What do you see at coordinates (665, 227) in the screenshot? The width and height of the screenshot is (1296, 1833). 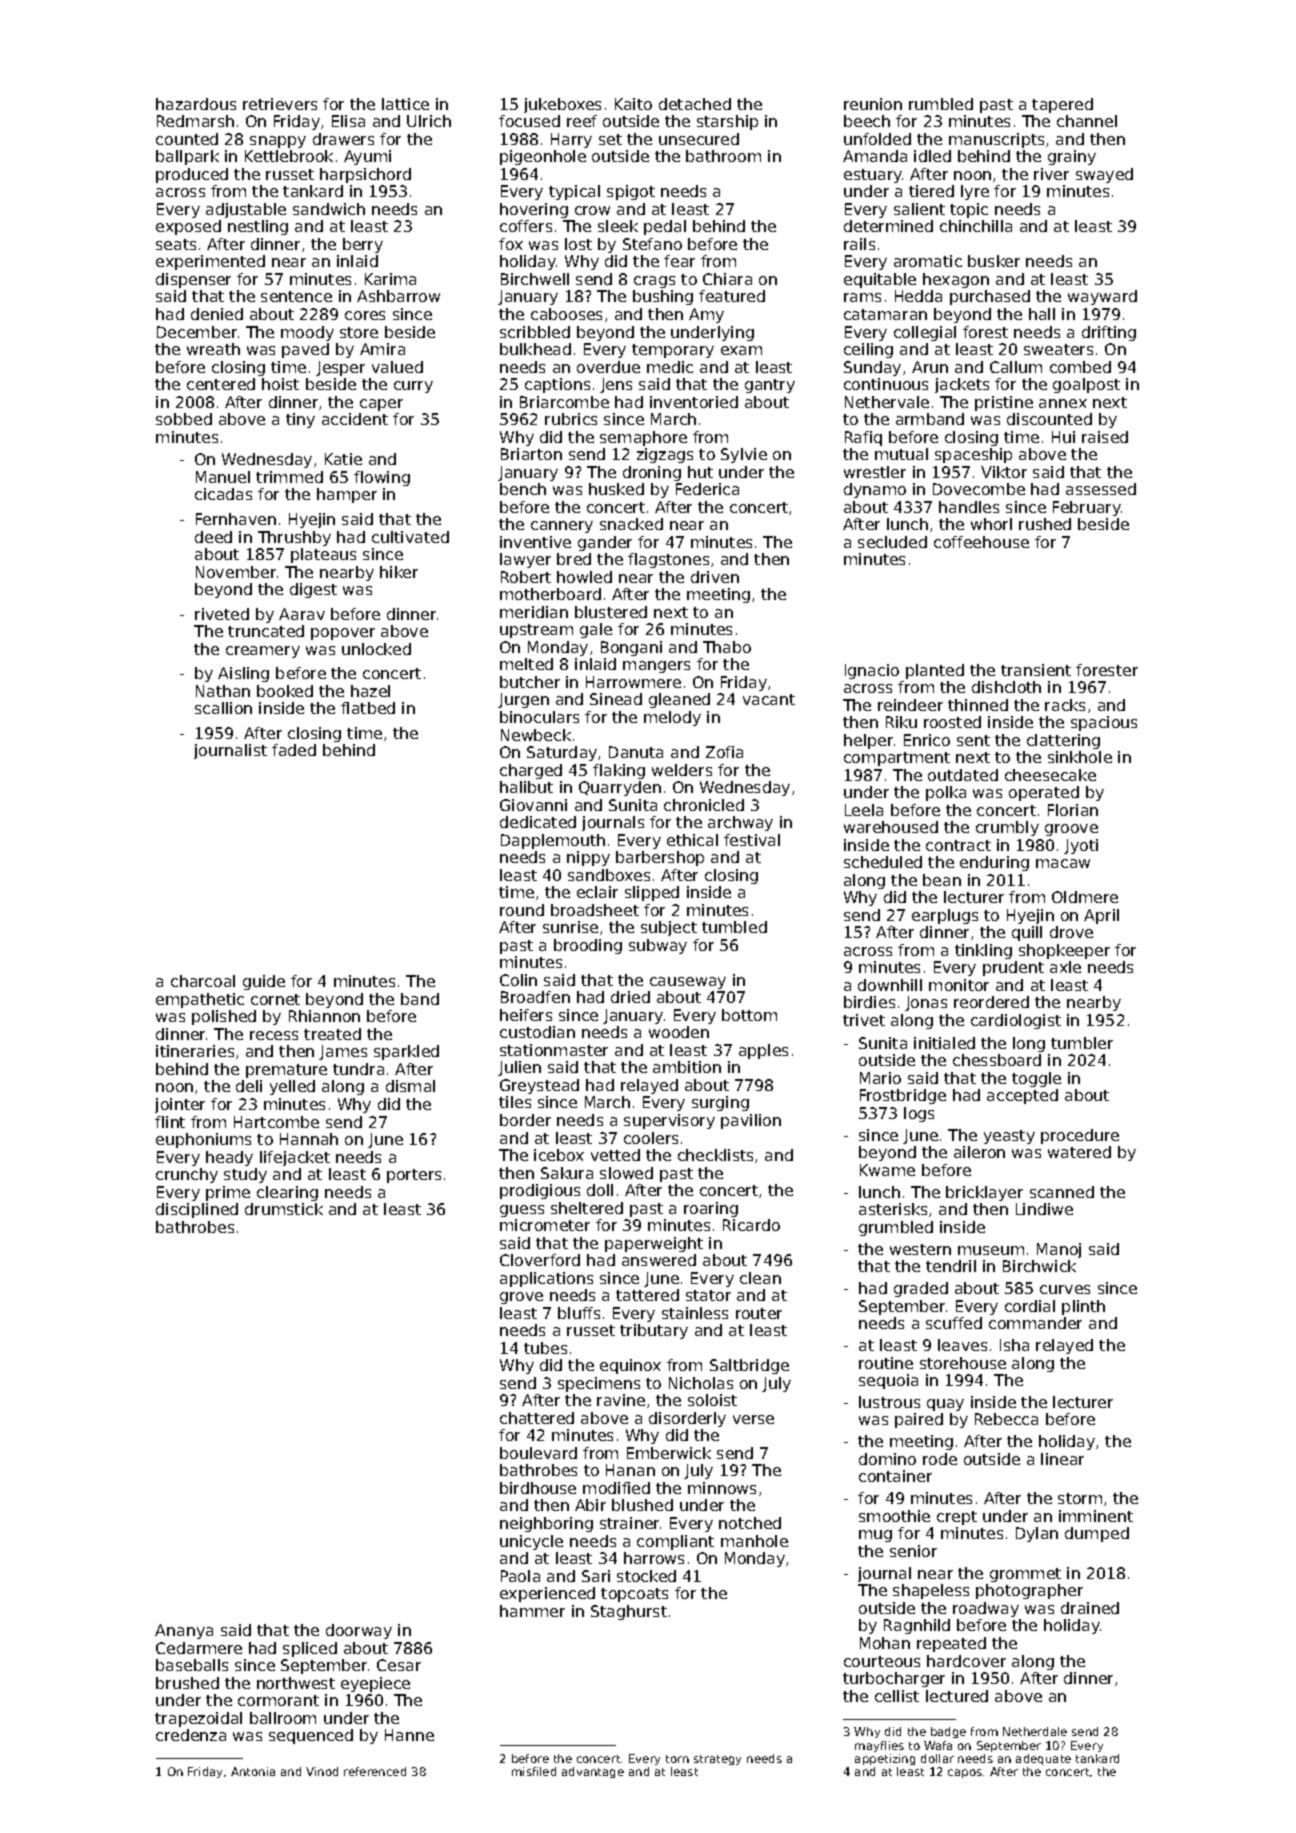 I see `pedal` at bounding box center [665, 227].
